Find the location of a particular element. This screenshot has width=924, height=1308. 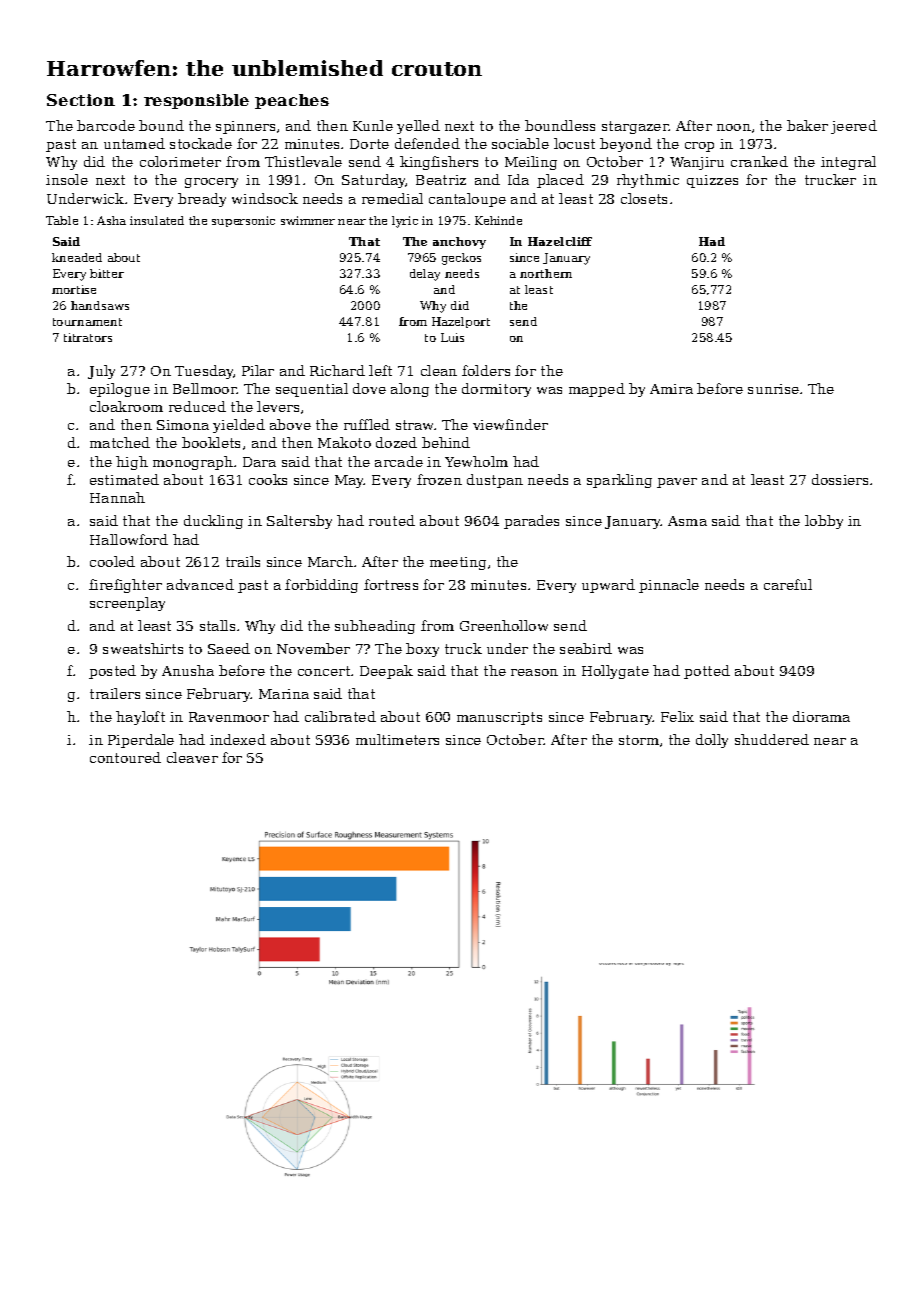

along is located at coordinates (410, 390).
